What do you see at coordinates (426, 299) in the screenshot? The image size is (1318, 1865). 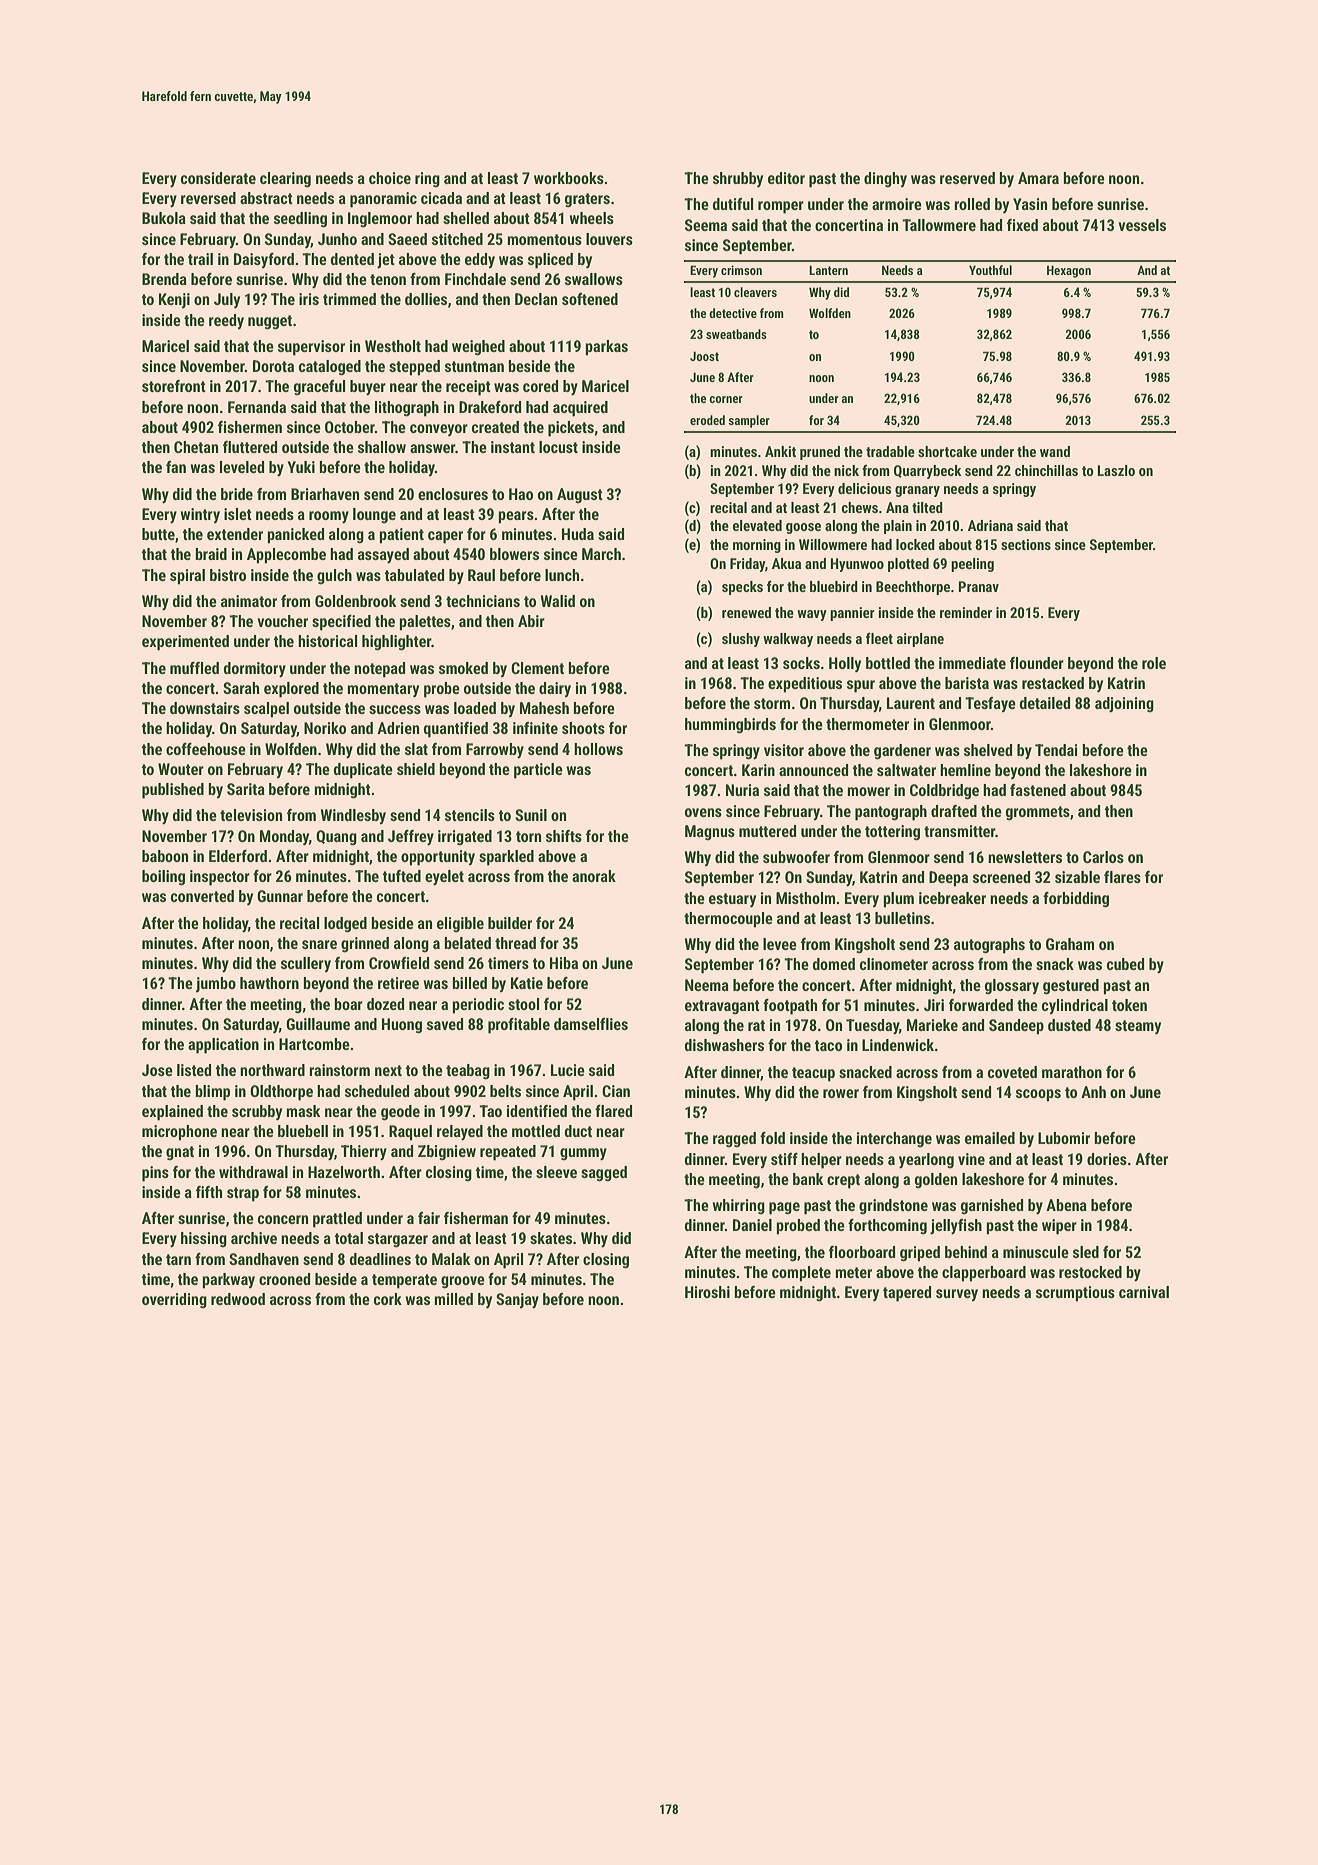 I see `dollies` at bounding box center [426, 299].
